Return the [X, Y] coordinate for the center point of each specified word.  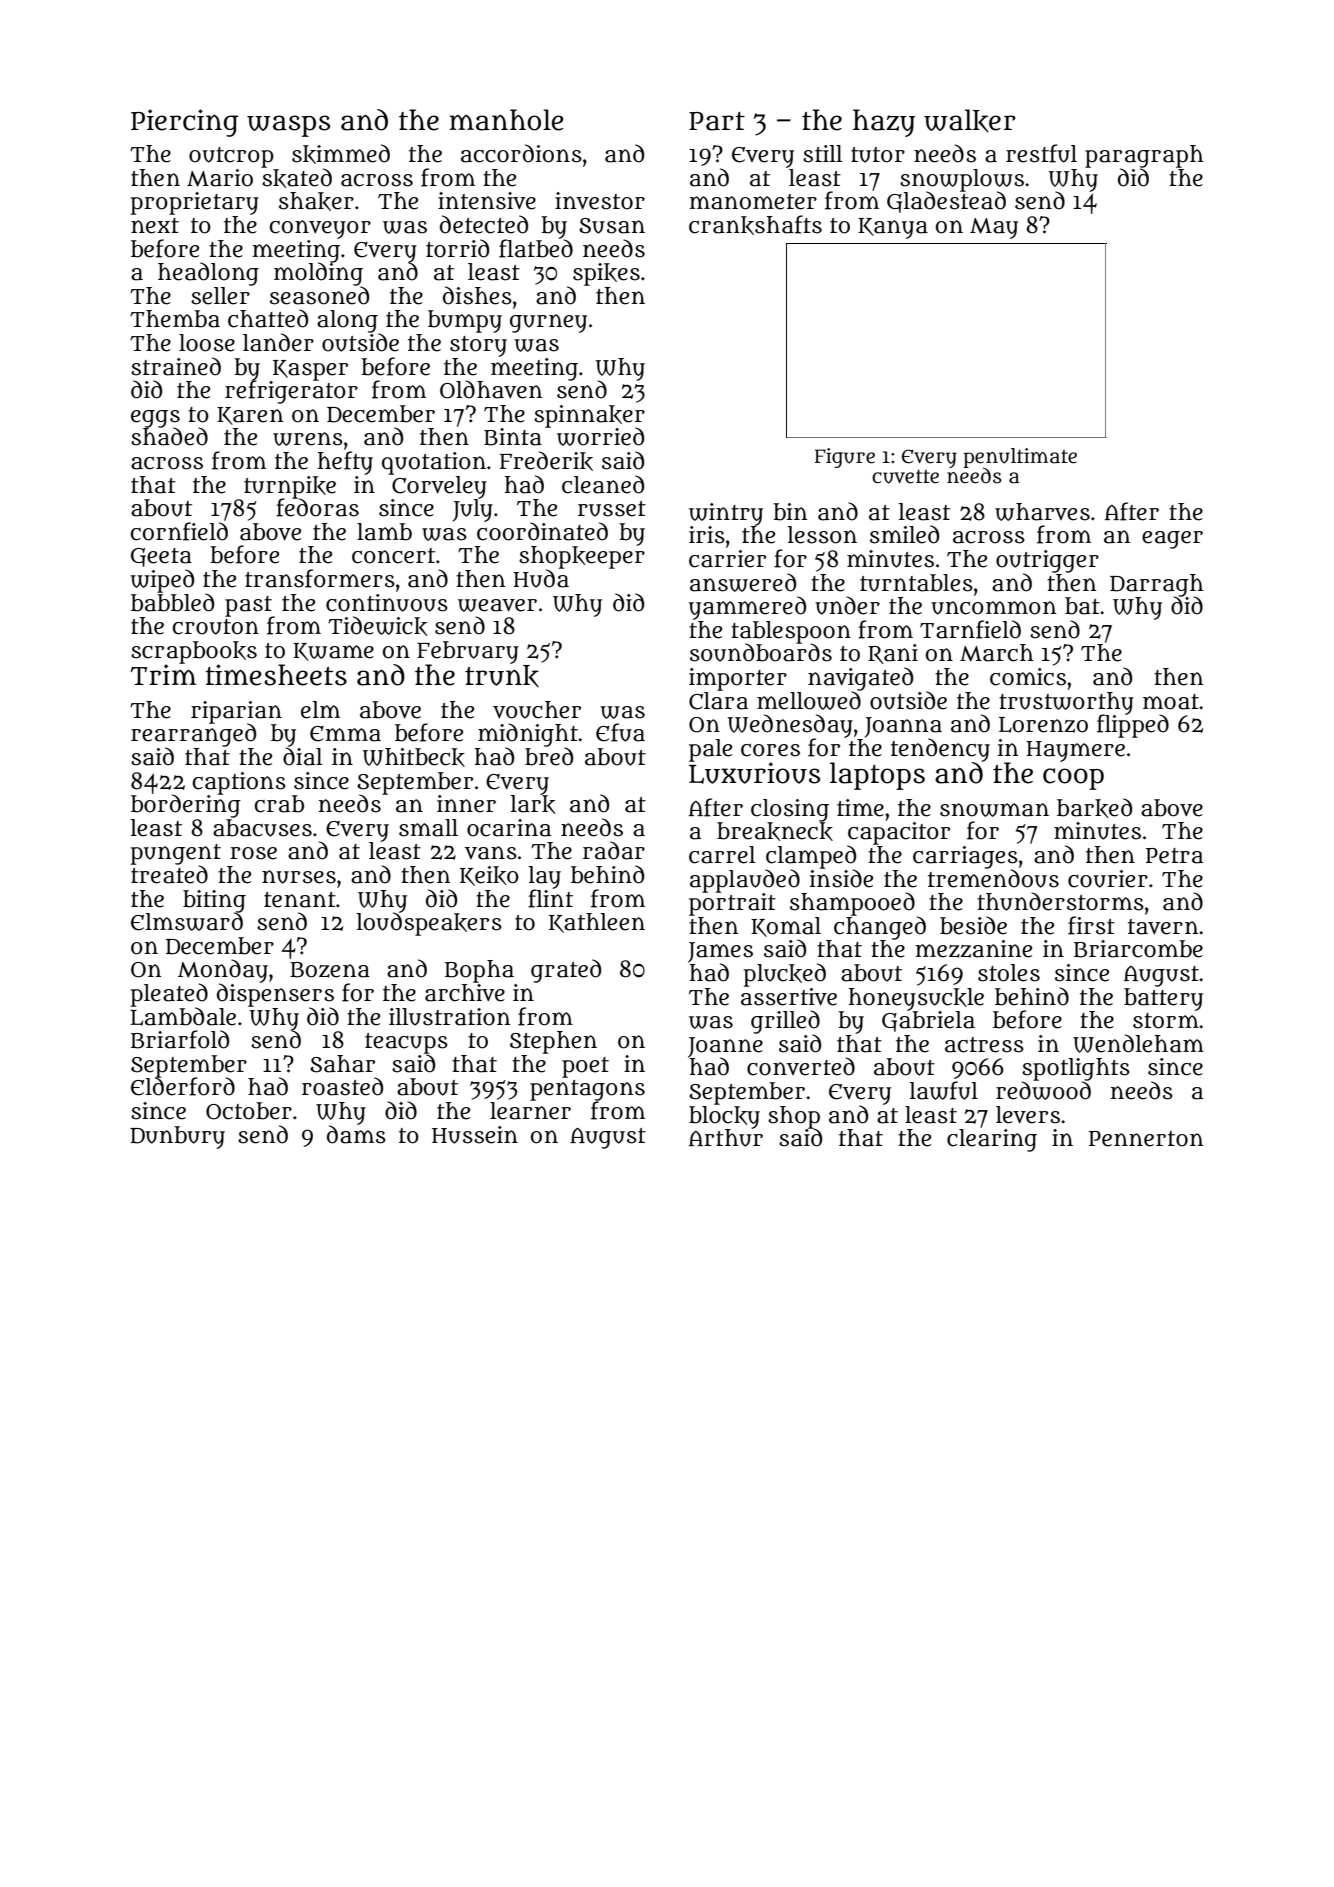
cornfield [179, 531]
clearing [992, 1140]
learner [530, 1111]
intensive [487, 201]
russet [612, 509]
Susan [612, 226]
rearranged [193, 735]
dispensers [275, 995]
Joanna [903, 727]
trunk [502, 676]
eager [1172, 540]
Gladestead [946, 202]
